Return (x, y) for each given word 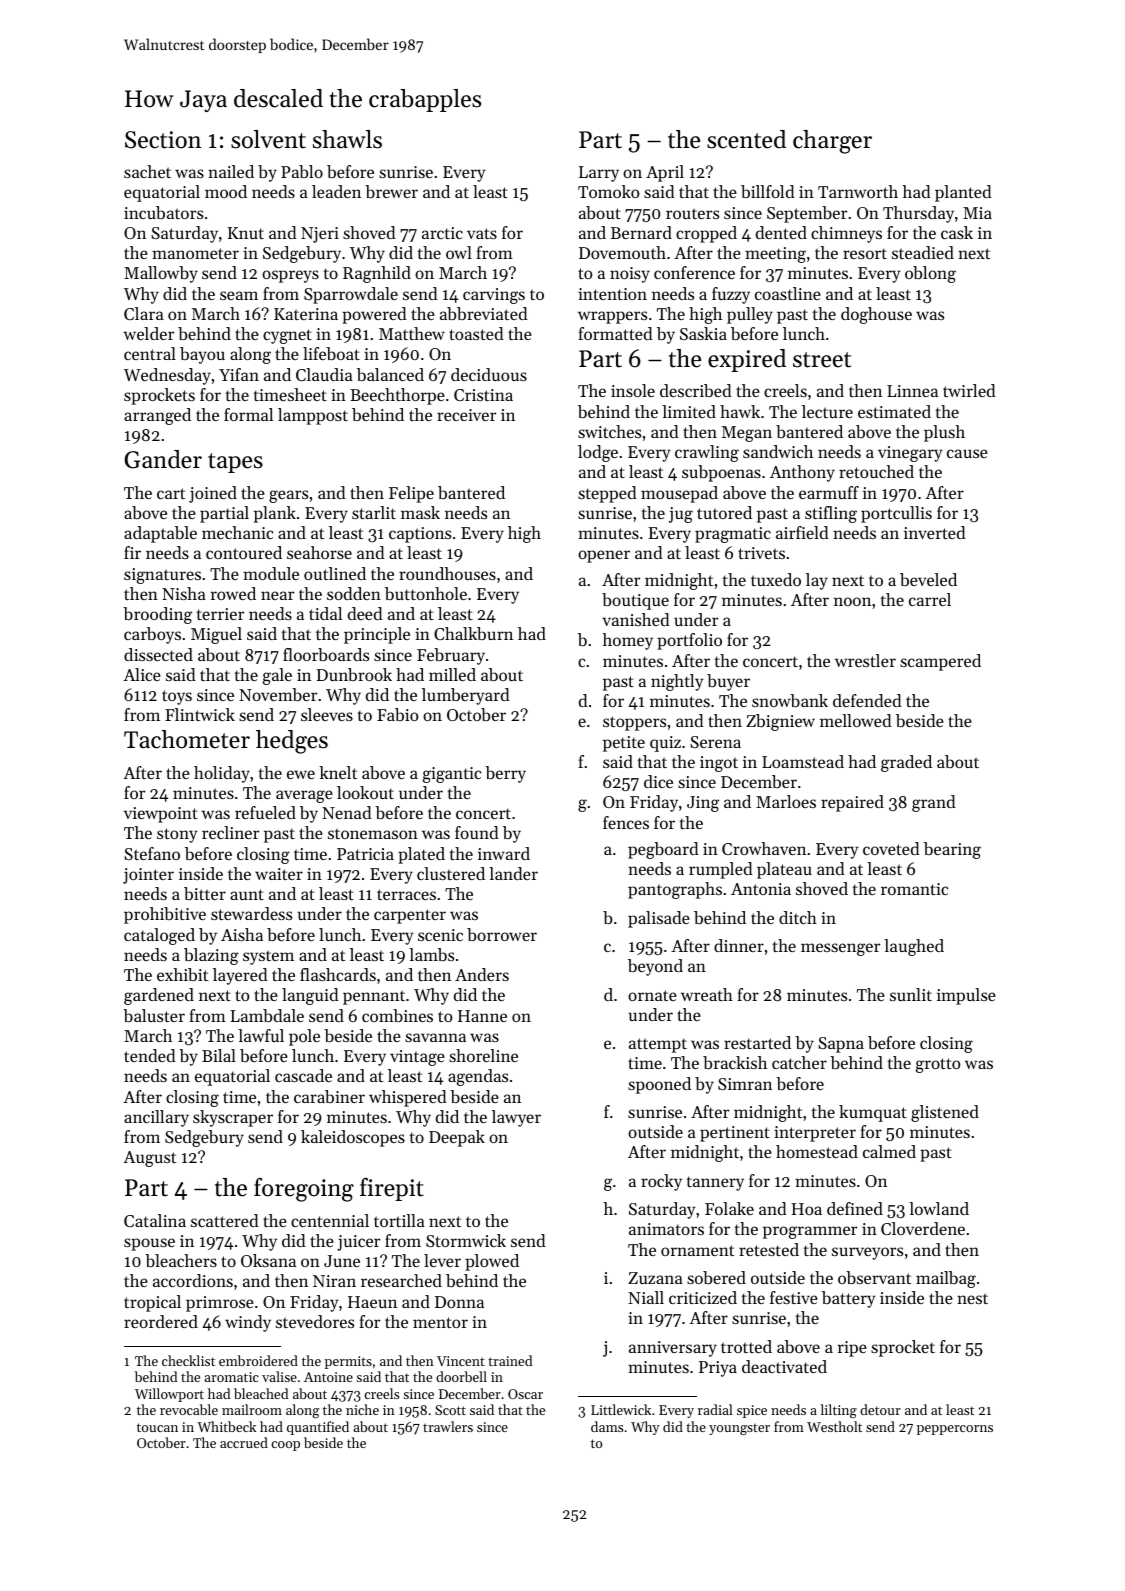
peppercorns (955, 1430)
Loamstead (803, 761)
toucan (157, 1427)
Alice (142, 674)
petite (624, 744)
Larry (599, 174)
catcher (799, 1062)
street (822, 360)
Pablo (302, 171)
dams (607, 1426)
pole (304, 1037)
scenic (440, 935)
